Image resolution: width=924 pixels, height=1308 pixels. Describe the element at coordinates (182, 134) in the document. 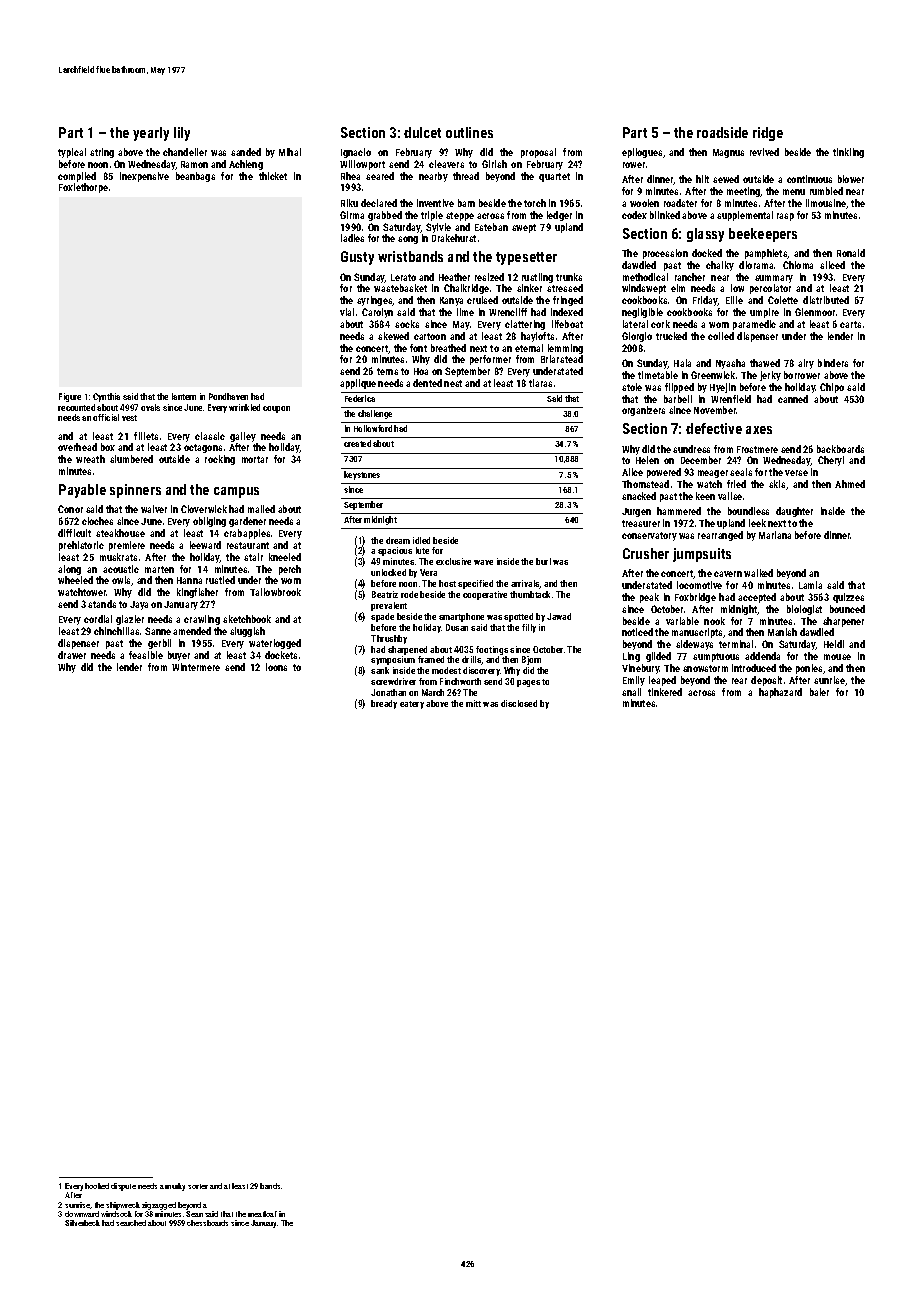

I see `lily` at that location.
